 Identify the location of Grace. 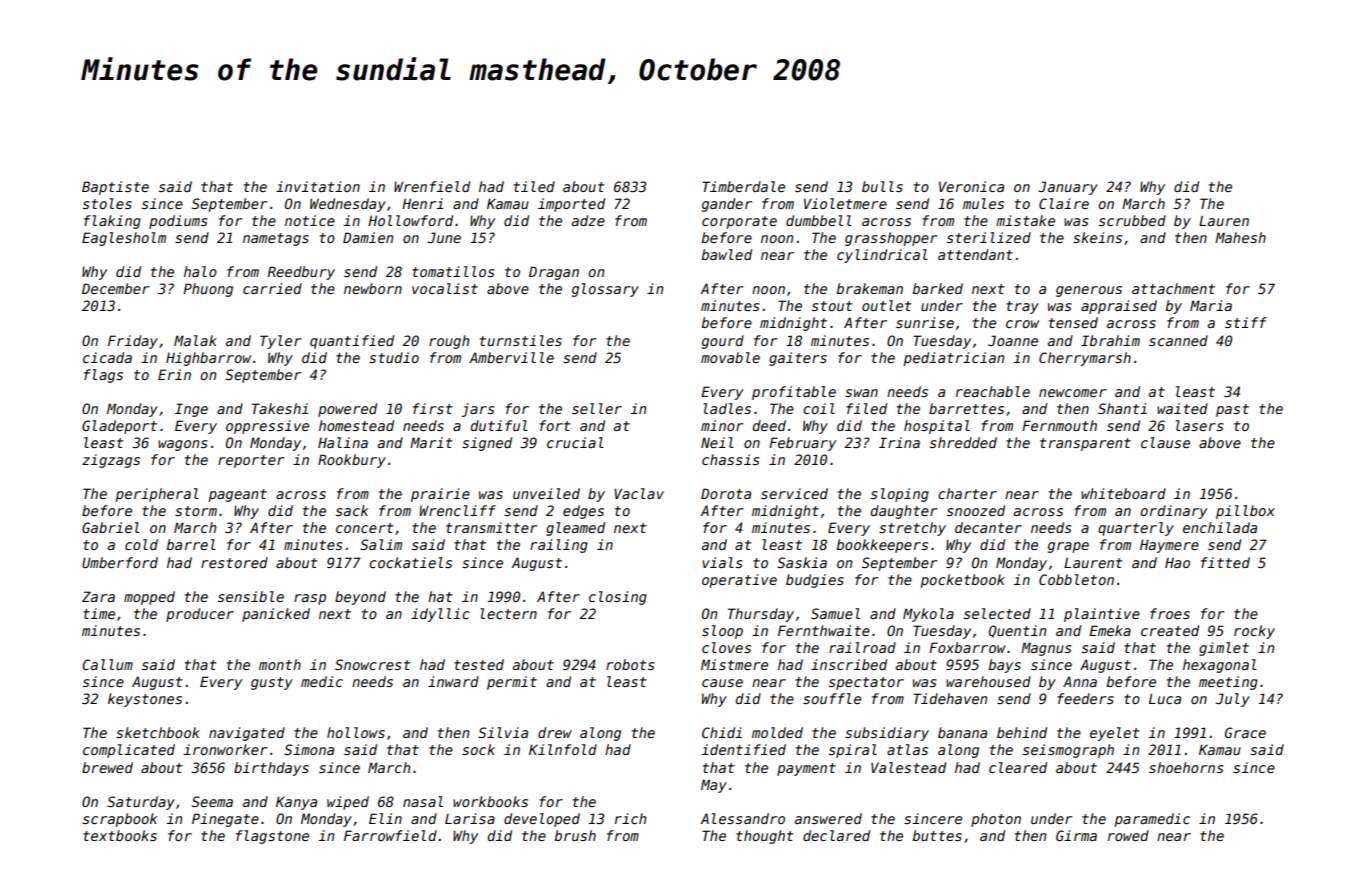
(1245, 732).
